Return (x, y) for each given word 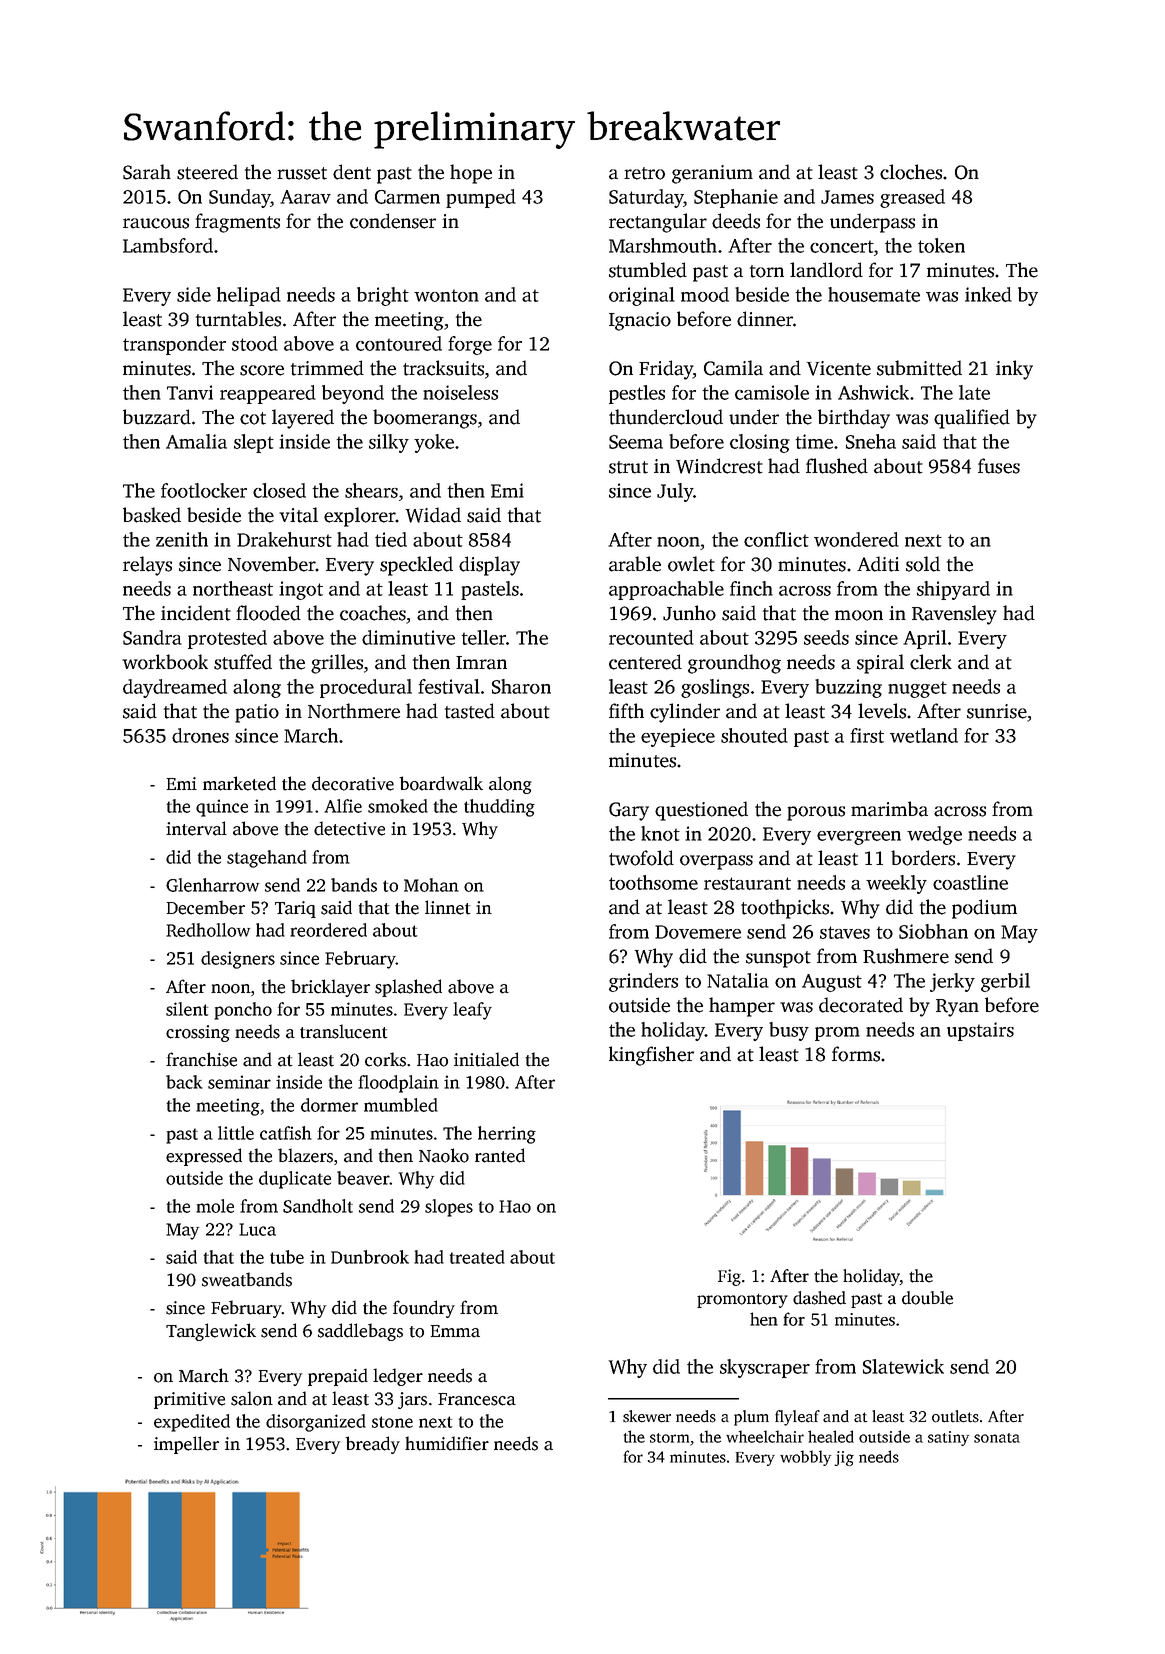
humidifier (447, 1443)
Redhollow (208, 930)
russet (302, 173)
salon (252, 1398)
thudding (499, 808)
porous (816, 813)
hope (471, 174)
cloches (911, 172)
